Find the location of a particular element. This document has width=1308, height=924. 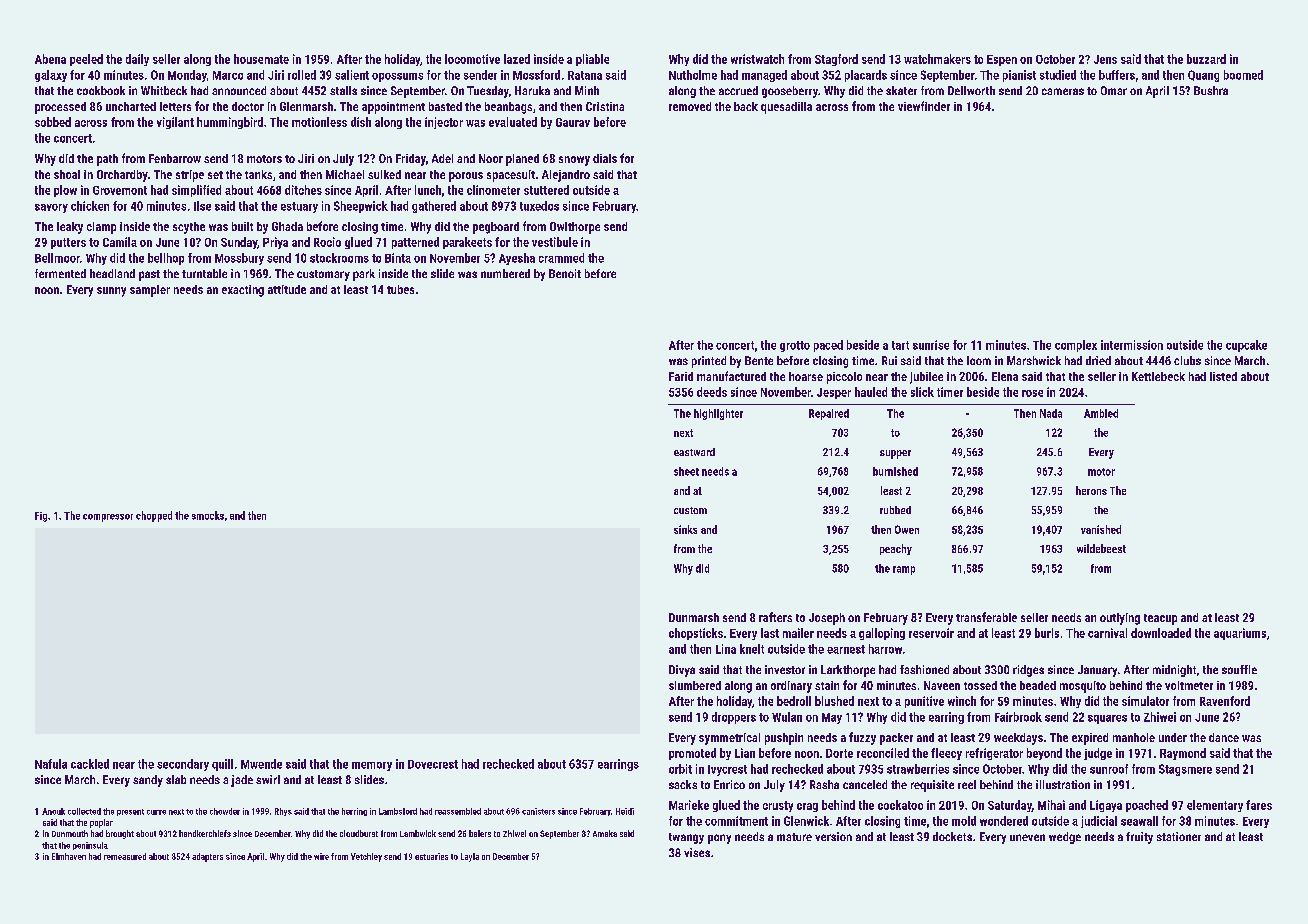

sunny is located at coordinates (111, 292).
